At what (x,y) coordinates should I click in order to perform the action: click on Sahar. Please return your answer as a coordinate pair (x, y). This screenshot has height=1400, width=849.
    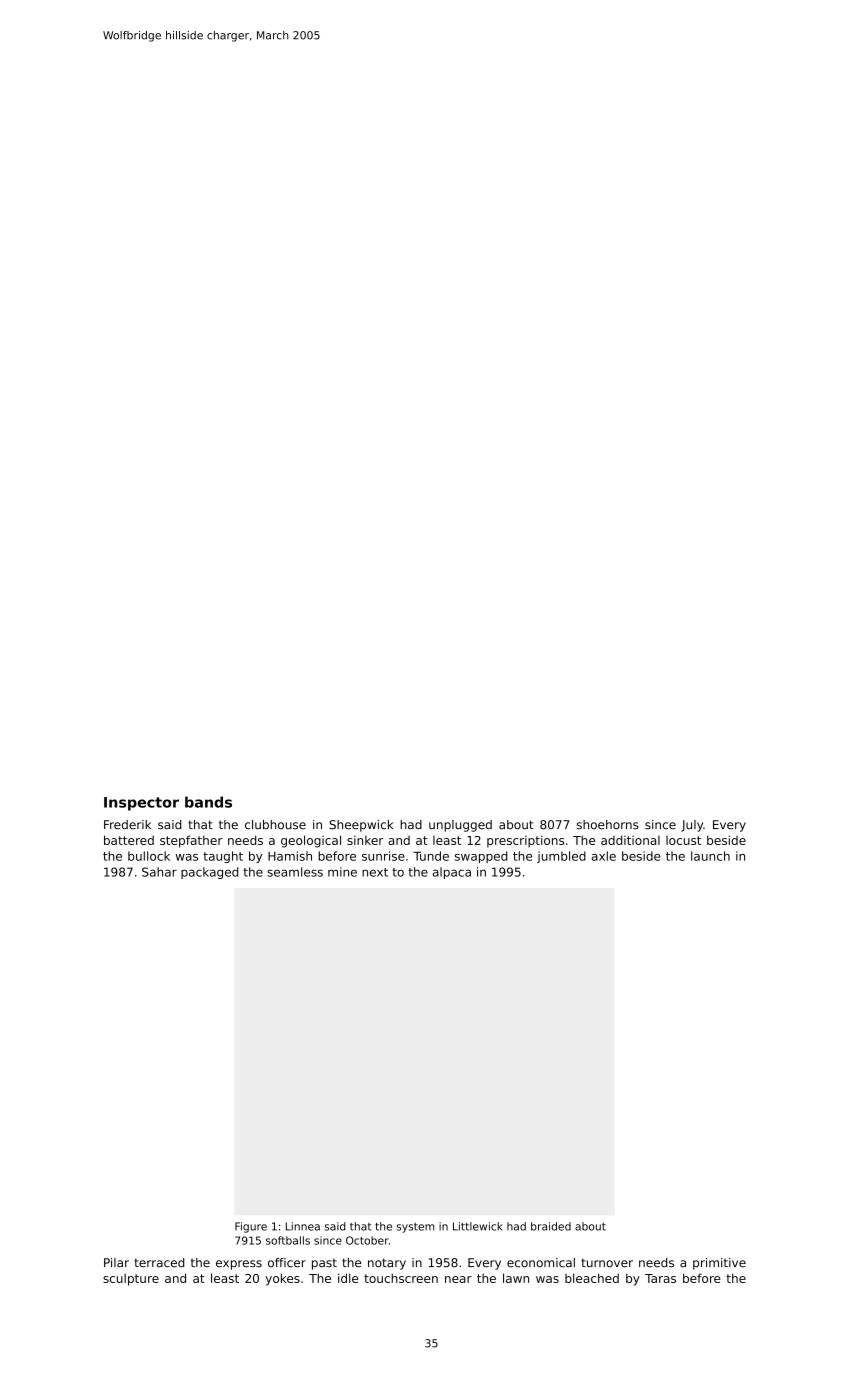
    Looking at the image, I should click on (159, 872).
